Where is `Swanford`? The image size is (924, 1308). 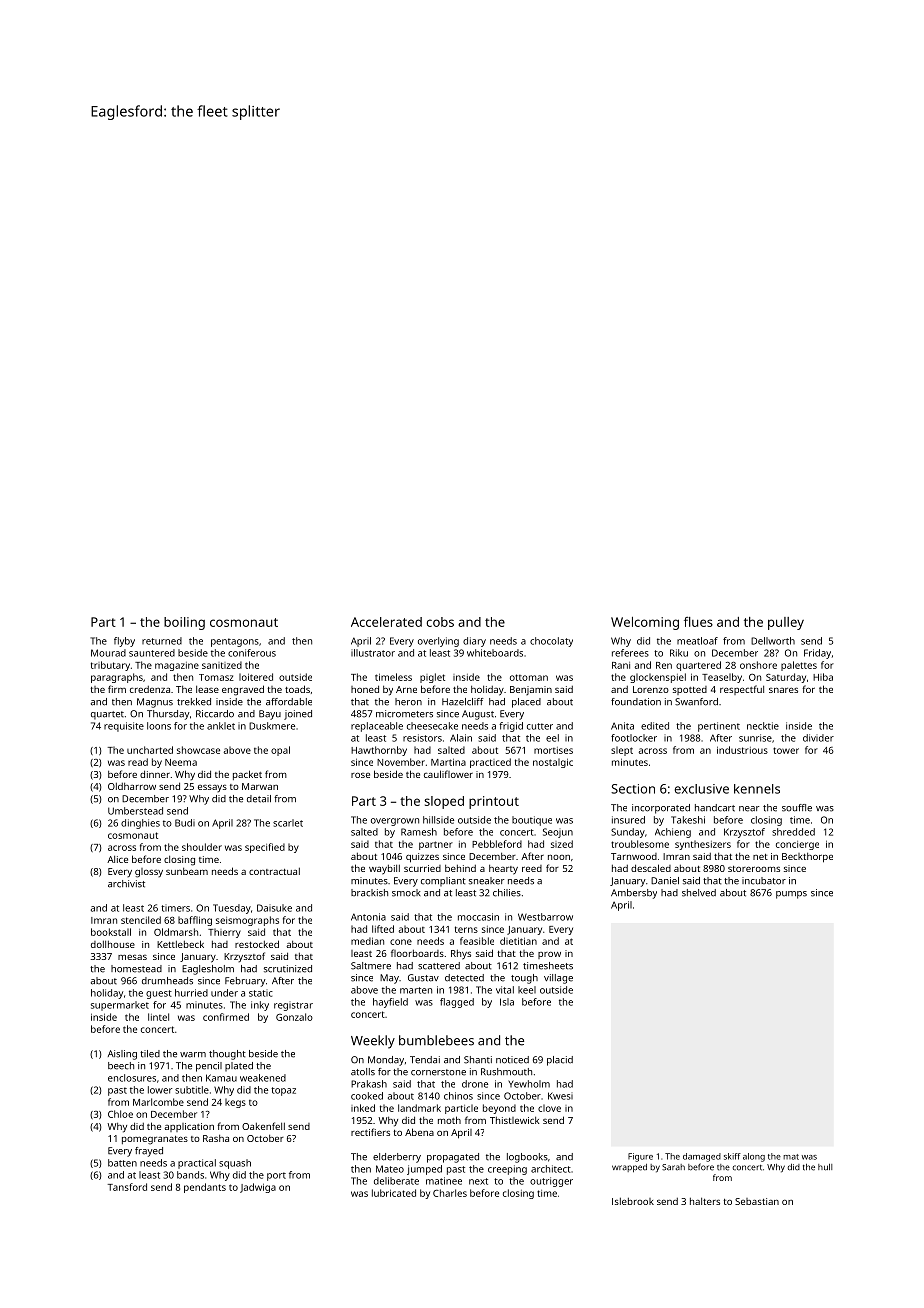
Swanford is located at coordinates (696, 702).
